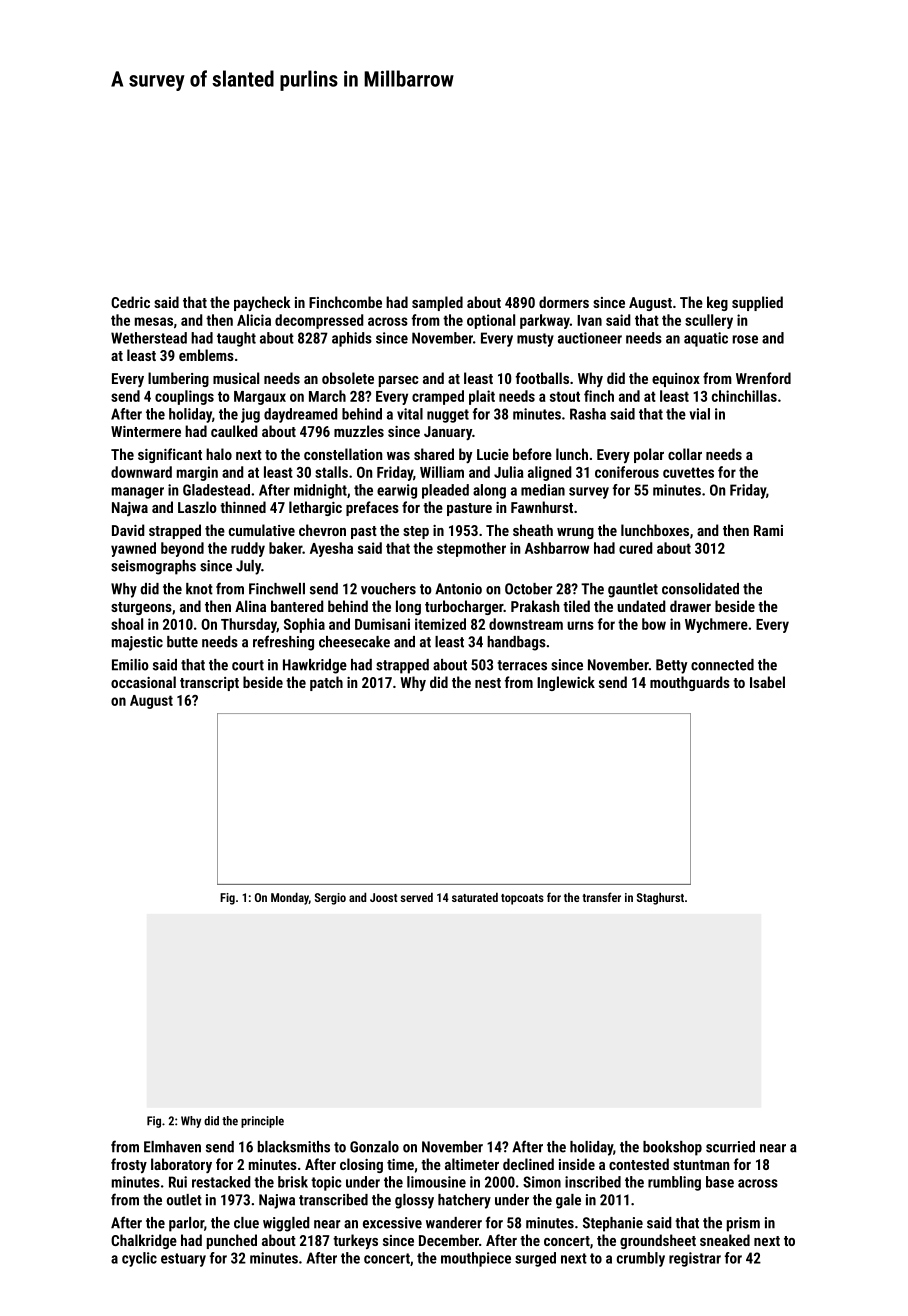 The image size is (908, 1316). What do you see at coordinates (327, 396) in the document?
I see `March` at bounding box center [327, 396].
